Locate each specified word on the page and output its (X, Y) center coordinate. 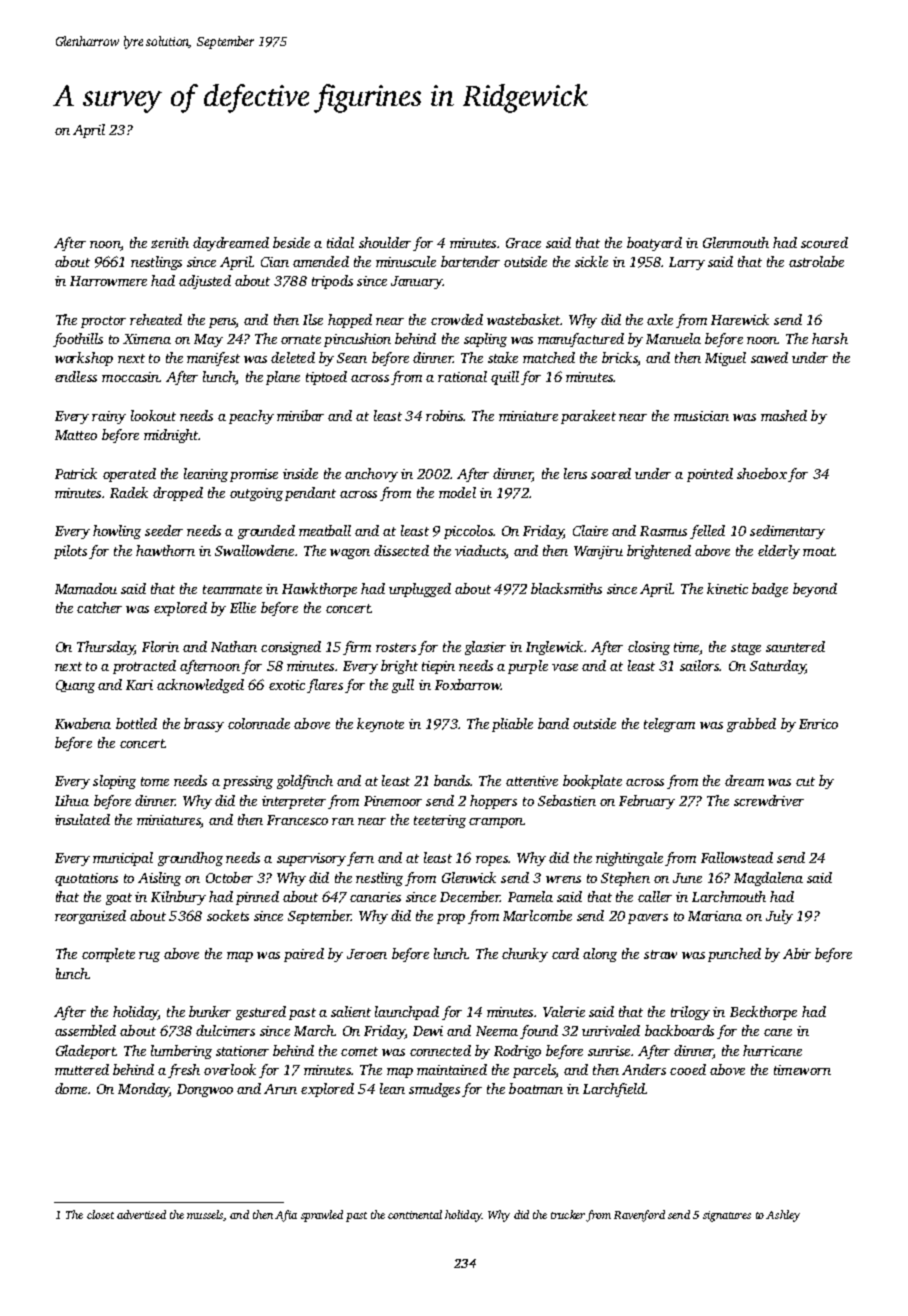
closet (100, 1214)
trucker (568, 1214)
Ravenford (639, 1216)
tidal (340, 242)
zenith (170, 242)
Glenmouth (736, 242)
